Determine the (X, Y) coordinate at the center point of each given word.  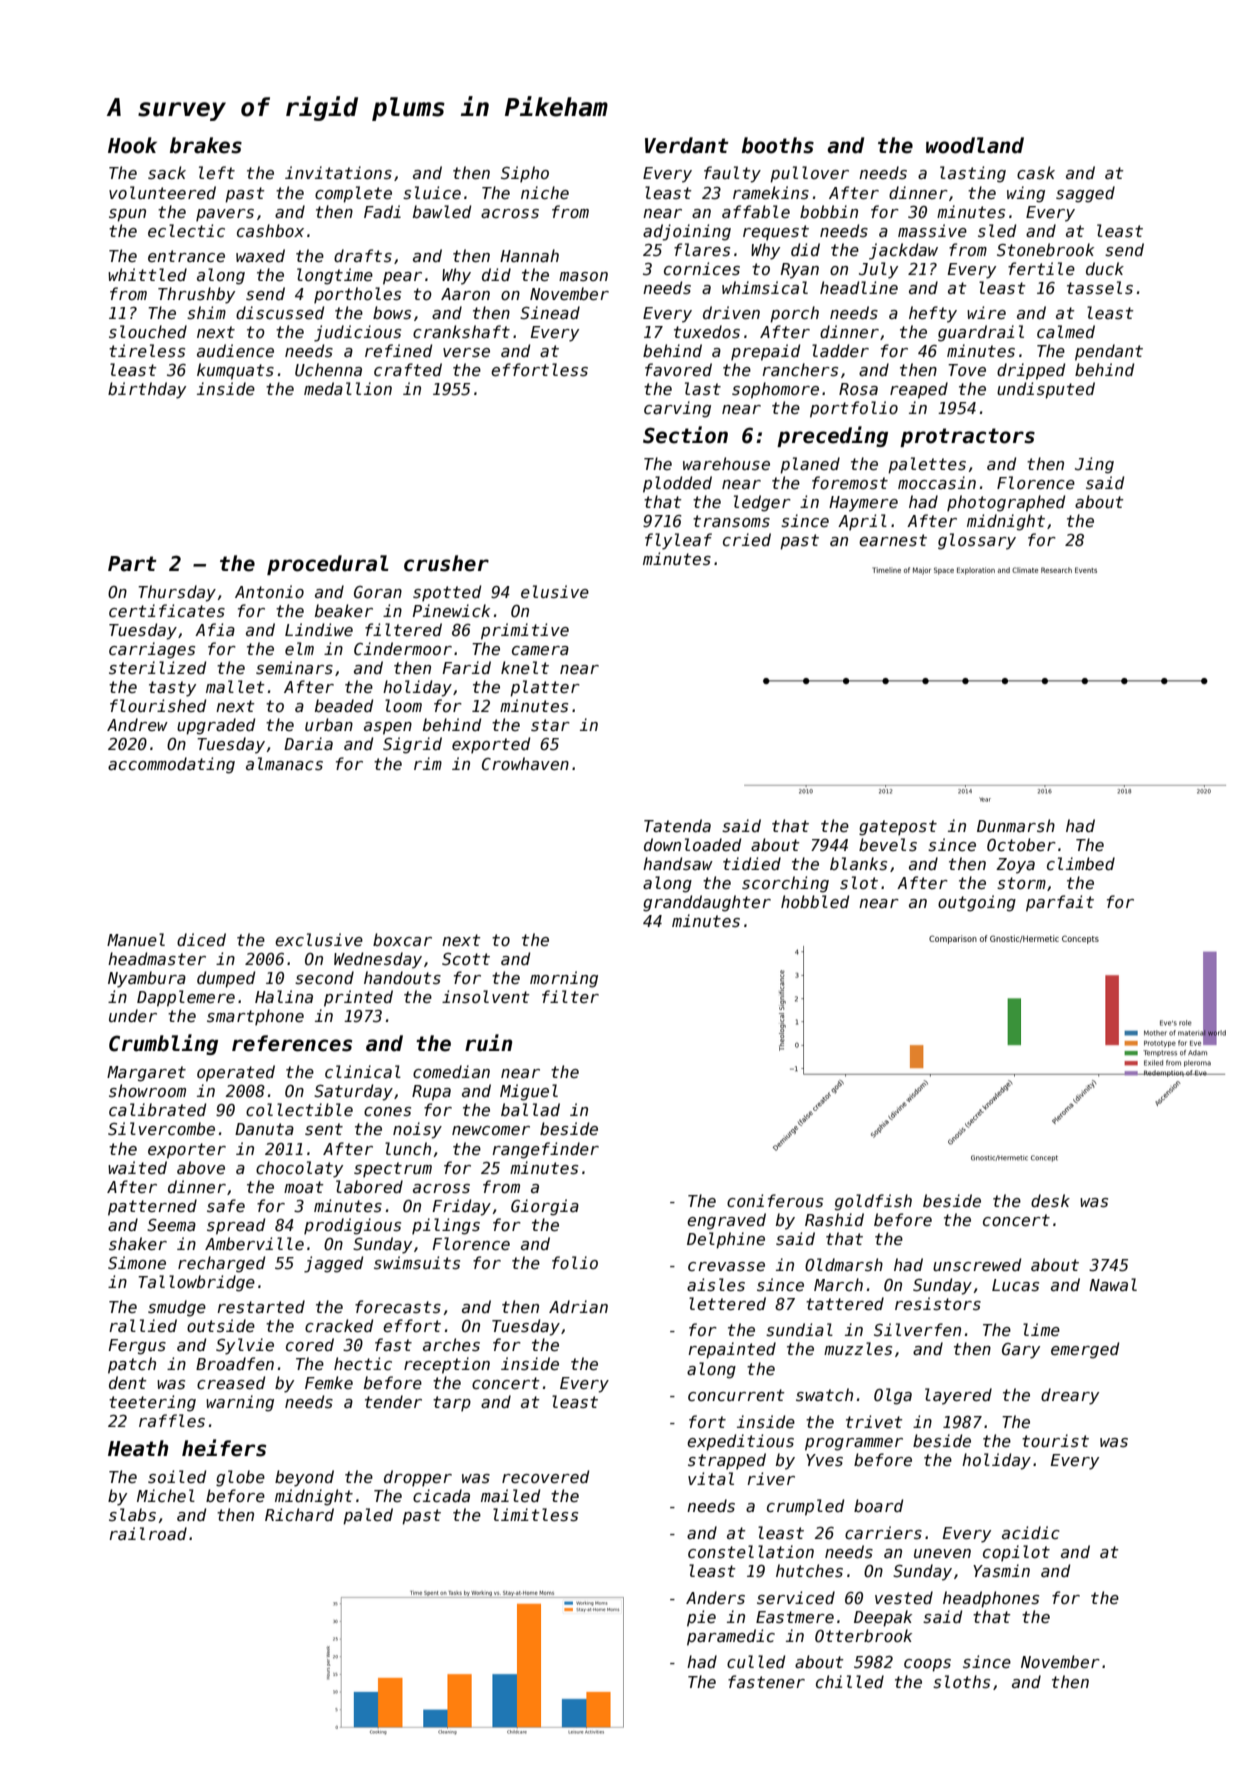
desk (1050, 1200)
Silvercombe (161, 1129)
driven (731, 312)
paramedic (731, 1637)
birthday (147, 390)
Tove (967, 370)
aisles (716, 1285)
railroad (148, 1533)
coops (927, 1665)
